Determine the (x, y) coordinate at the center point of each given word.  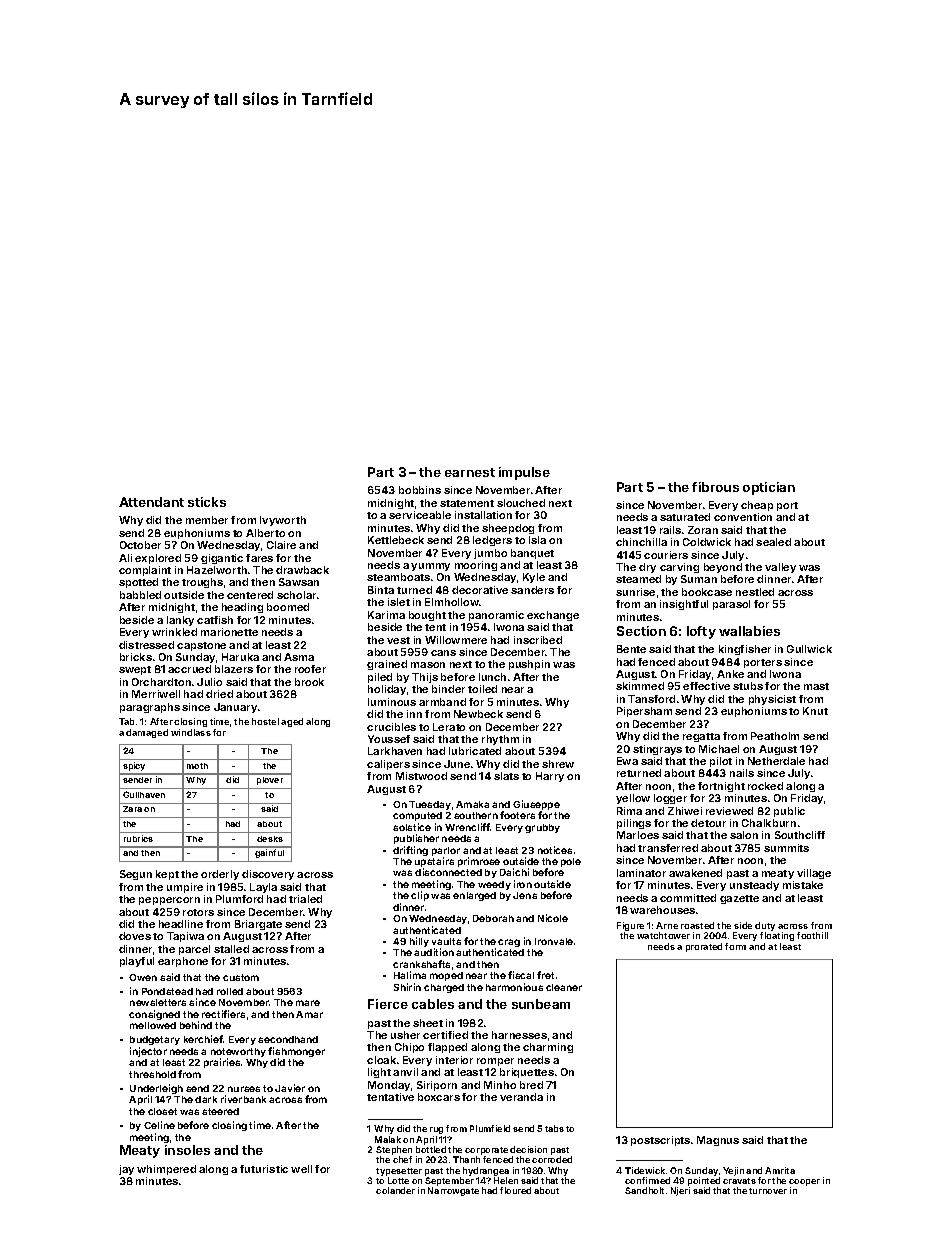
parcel (194, 950)
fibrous (715, 487)
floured (515, 1190)
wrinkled (174, 632)
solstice (412, 827)
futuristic (264, 1169)
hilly (419, 942)
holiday (387, 690)
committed (688, 898)
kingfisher (745, 650)
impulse (524, 473)
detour (708, 823)
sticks (207, 502)
